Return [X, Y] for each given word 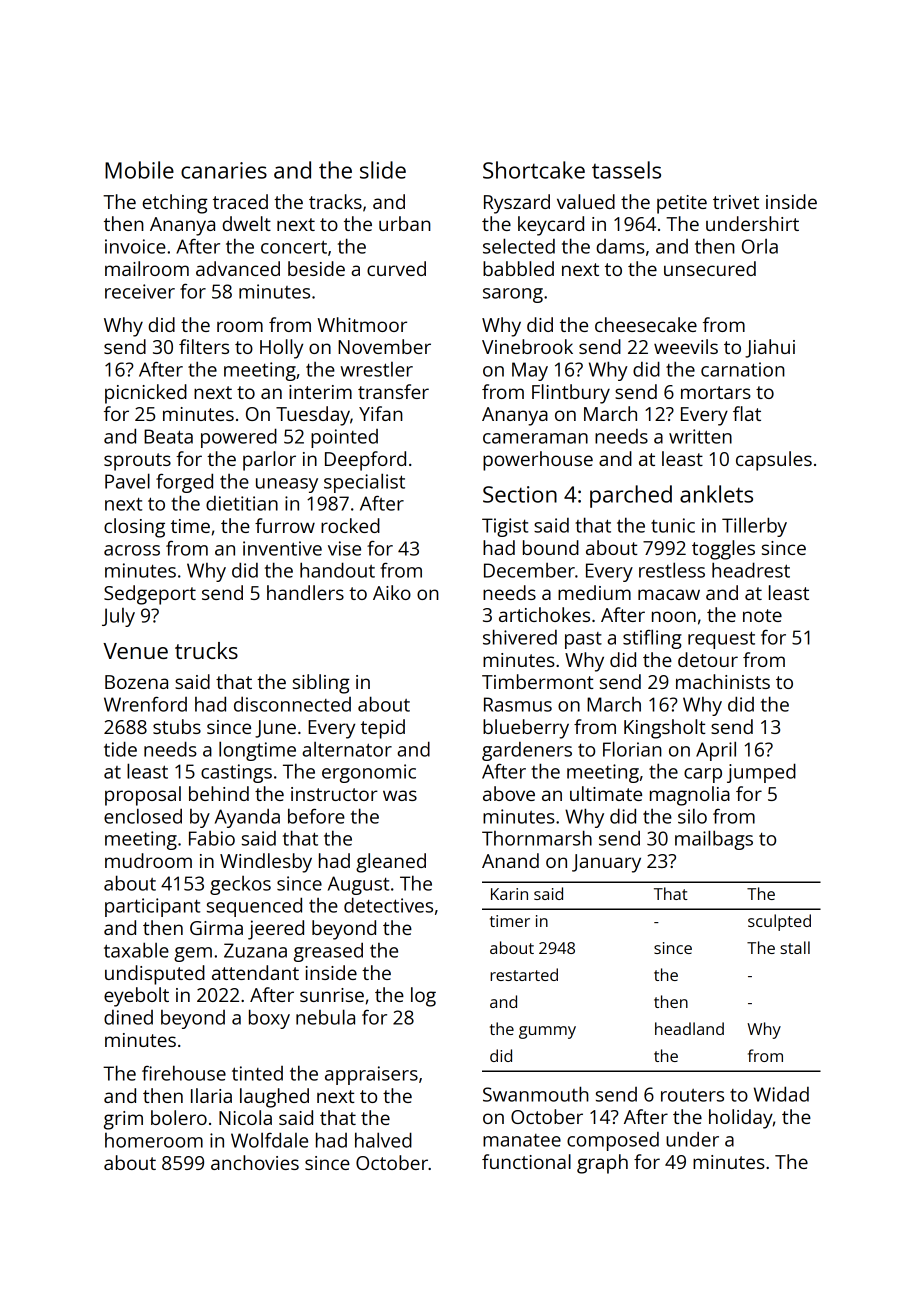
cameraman [535, 438]
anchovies [255, 1162]
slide [383, 170]
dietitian [242, 503]
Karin [509, 894]
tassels [626, 170]
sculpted [779, 922]
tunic [673, 525]
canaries [224, 170]
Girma [216, 928]
